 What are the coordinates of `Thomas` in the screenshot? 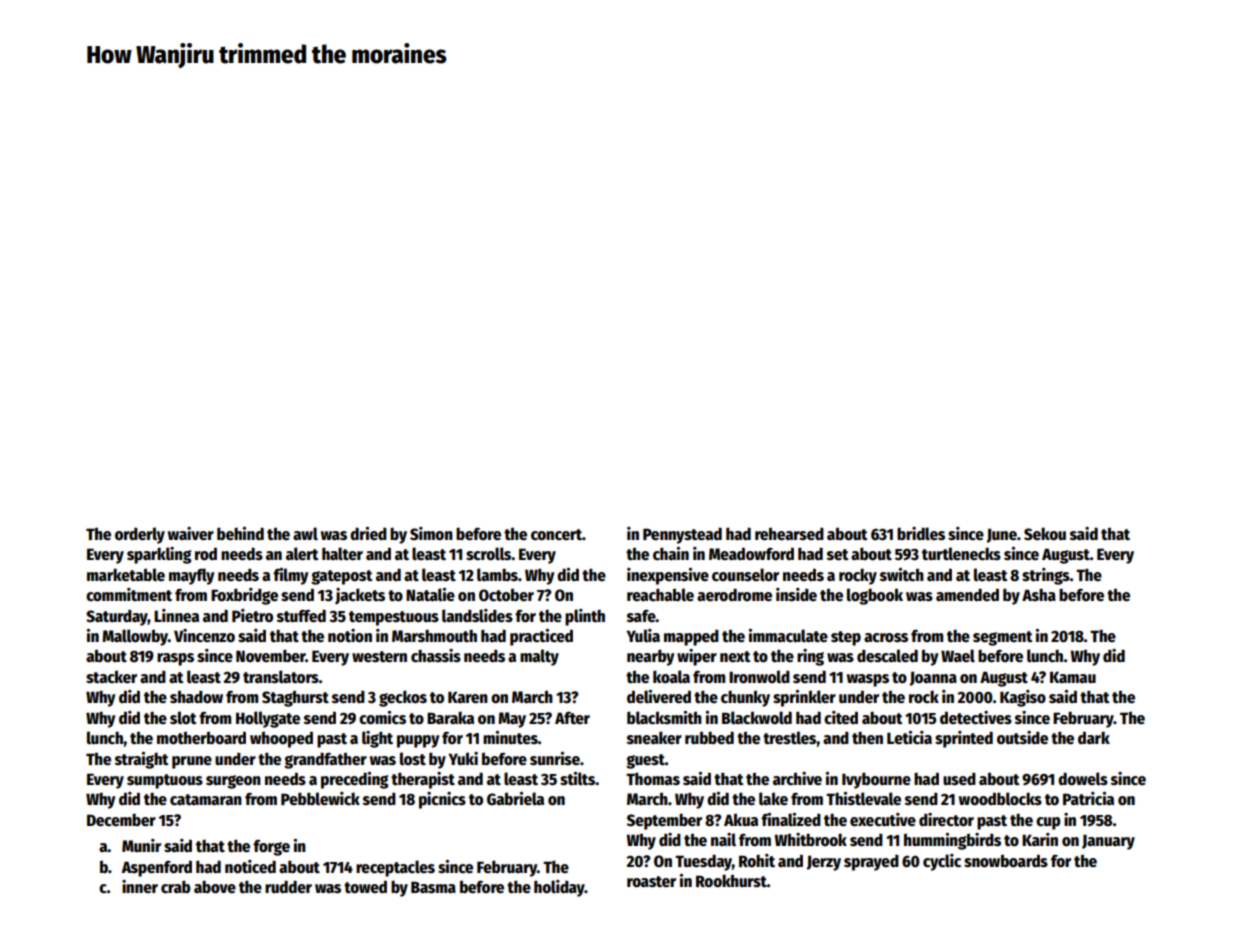 It's located at (653, 778).
